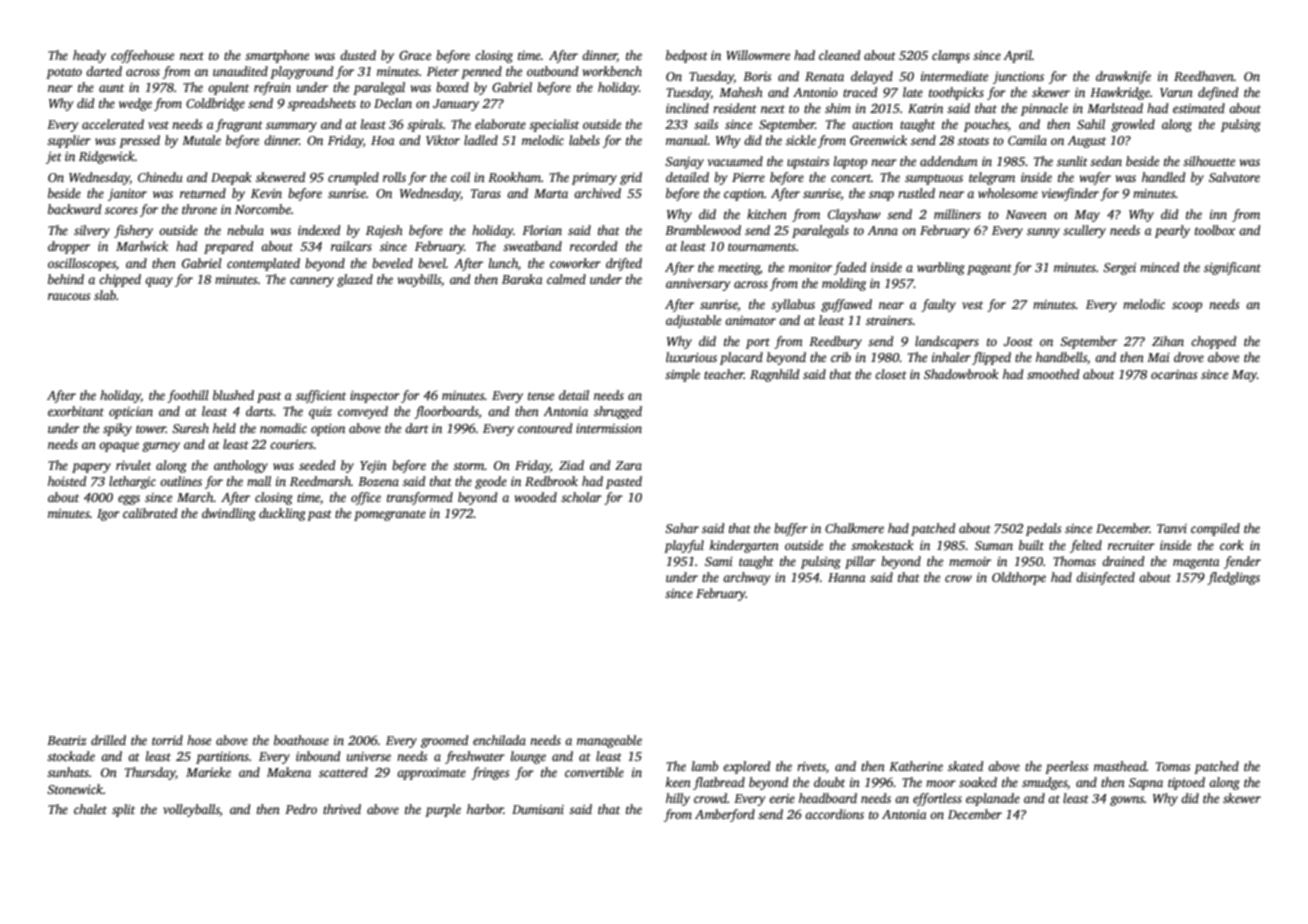  What do you see at coordinates (1164, 177) in the screenshot?
I see `handled` at bounding box center [1164, 177].
